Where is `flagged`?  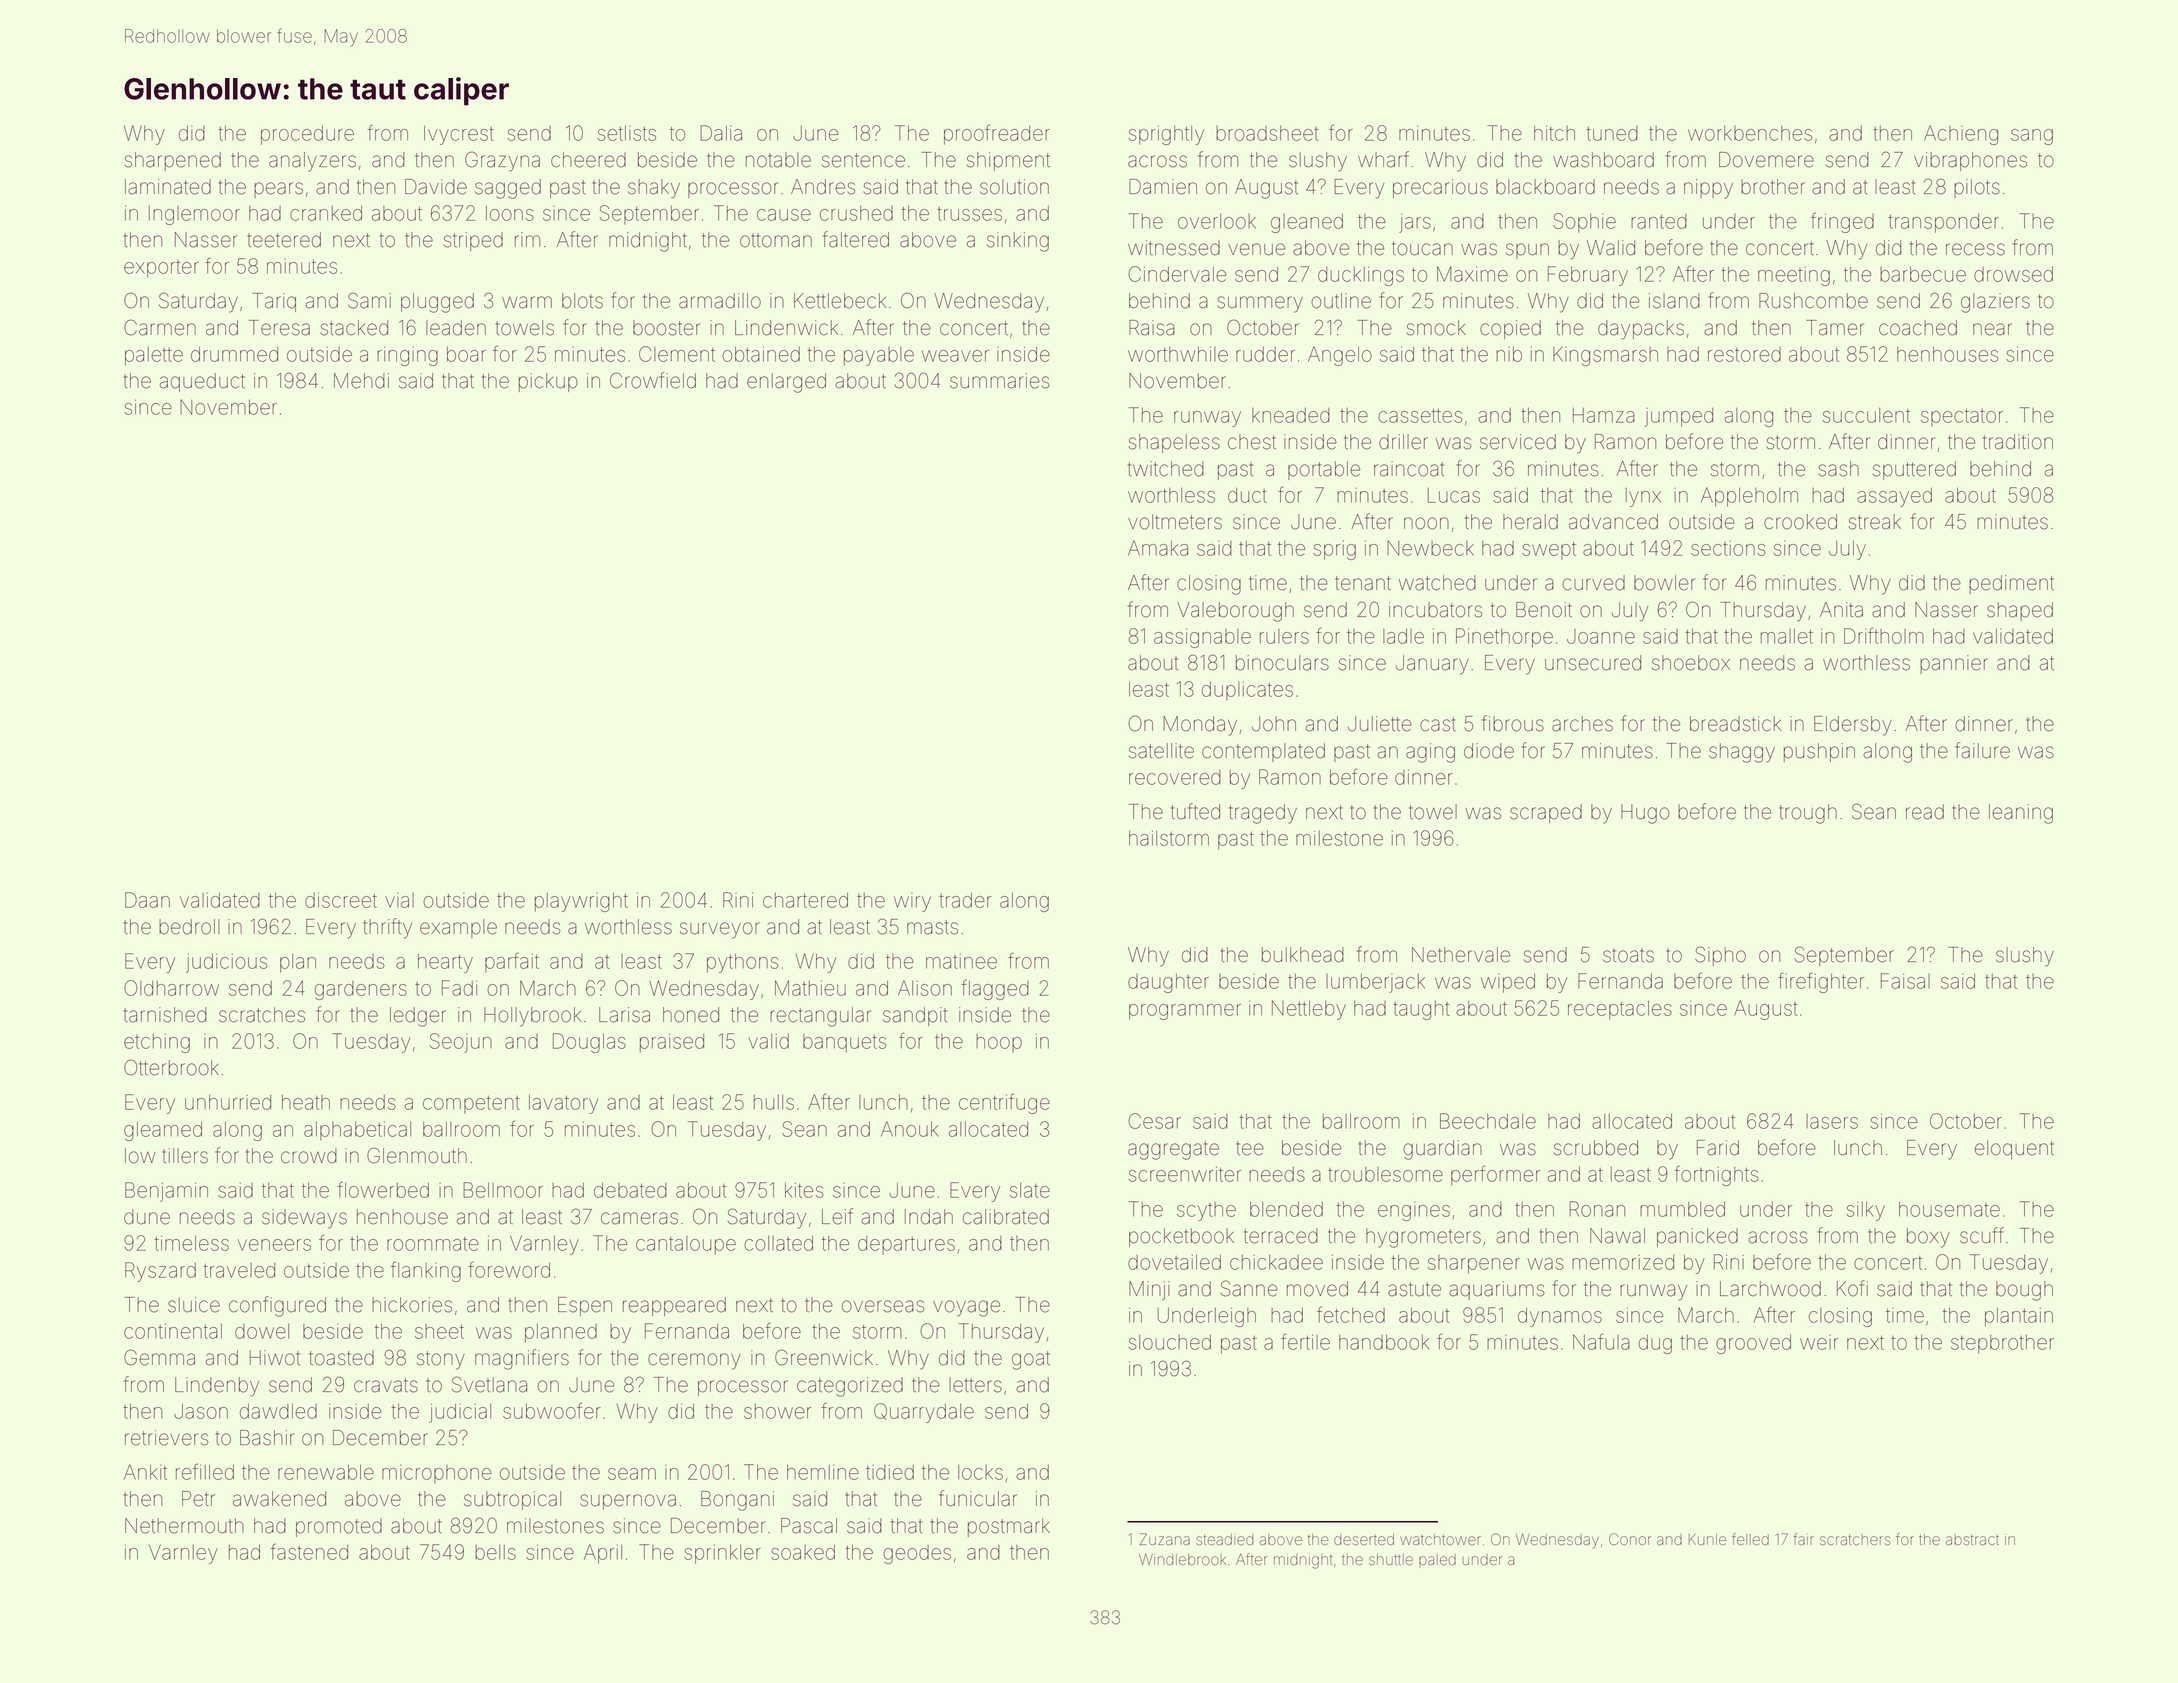 flagged is located at coordinates (995, 990).
